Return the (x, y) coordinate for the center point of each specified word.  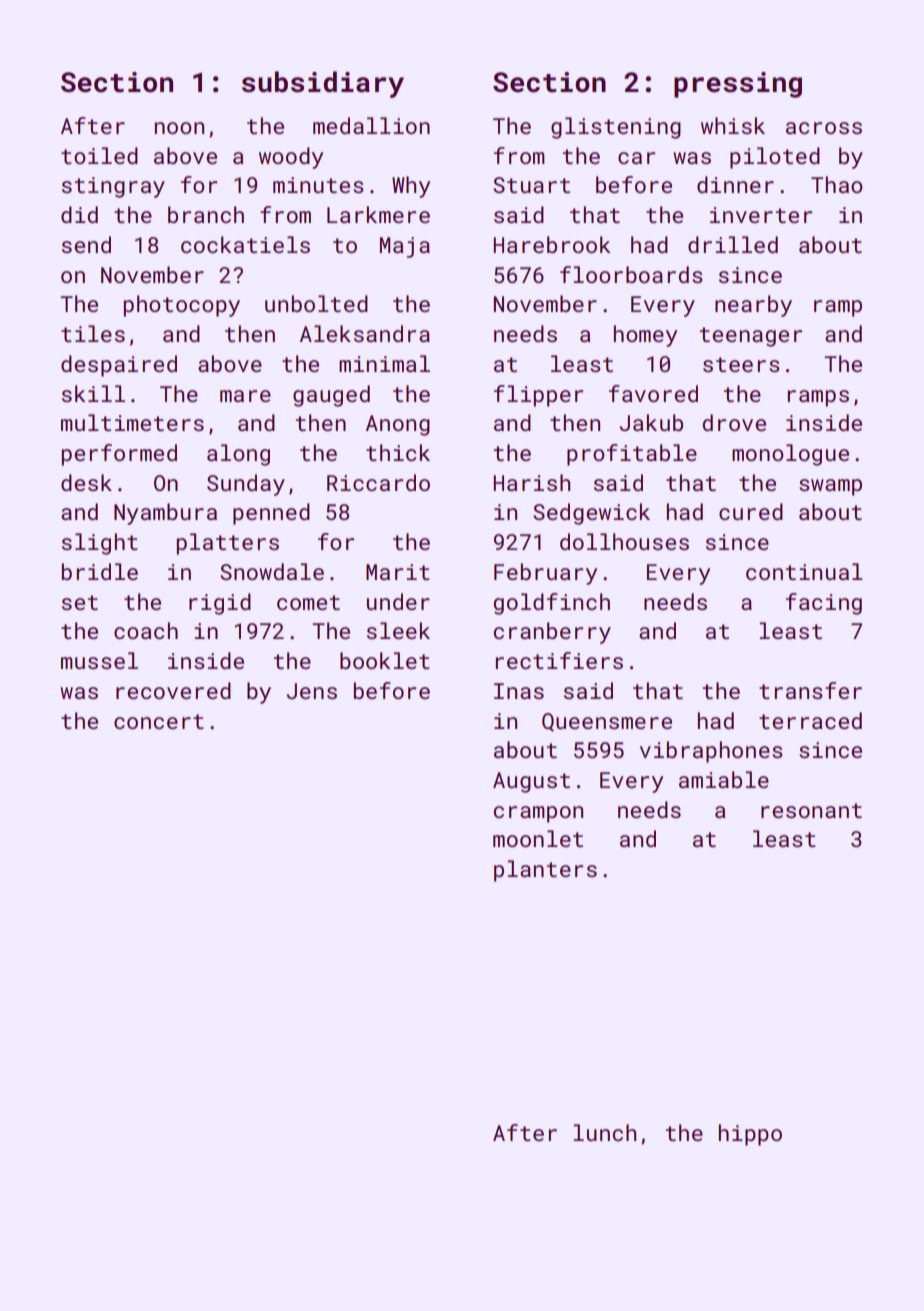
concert (159, 721)
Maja (405, 247)
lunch (604, 1132)
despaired (119, 366)
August (531, 782)
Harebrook (551, 244)
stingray (113, 187)
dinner (735, 184)
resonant (811, 810)
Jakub (651, 422)
